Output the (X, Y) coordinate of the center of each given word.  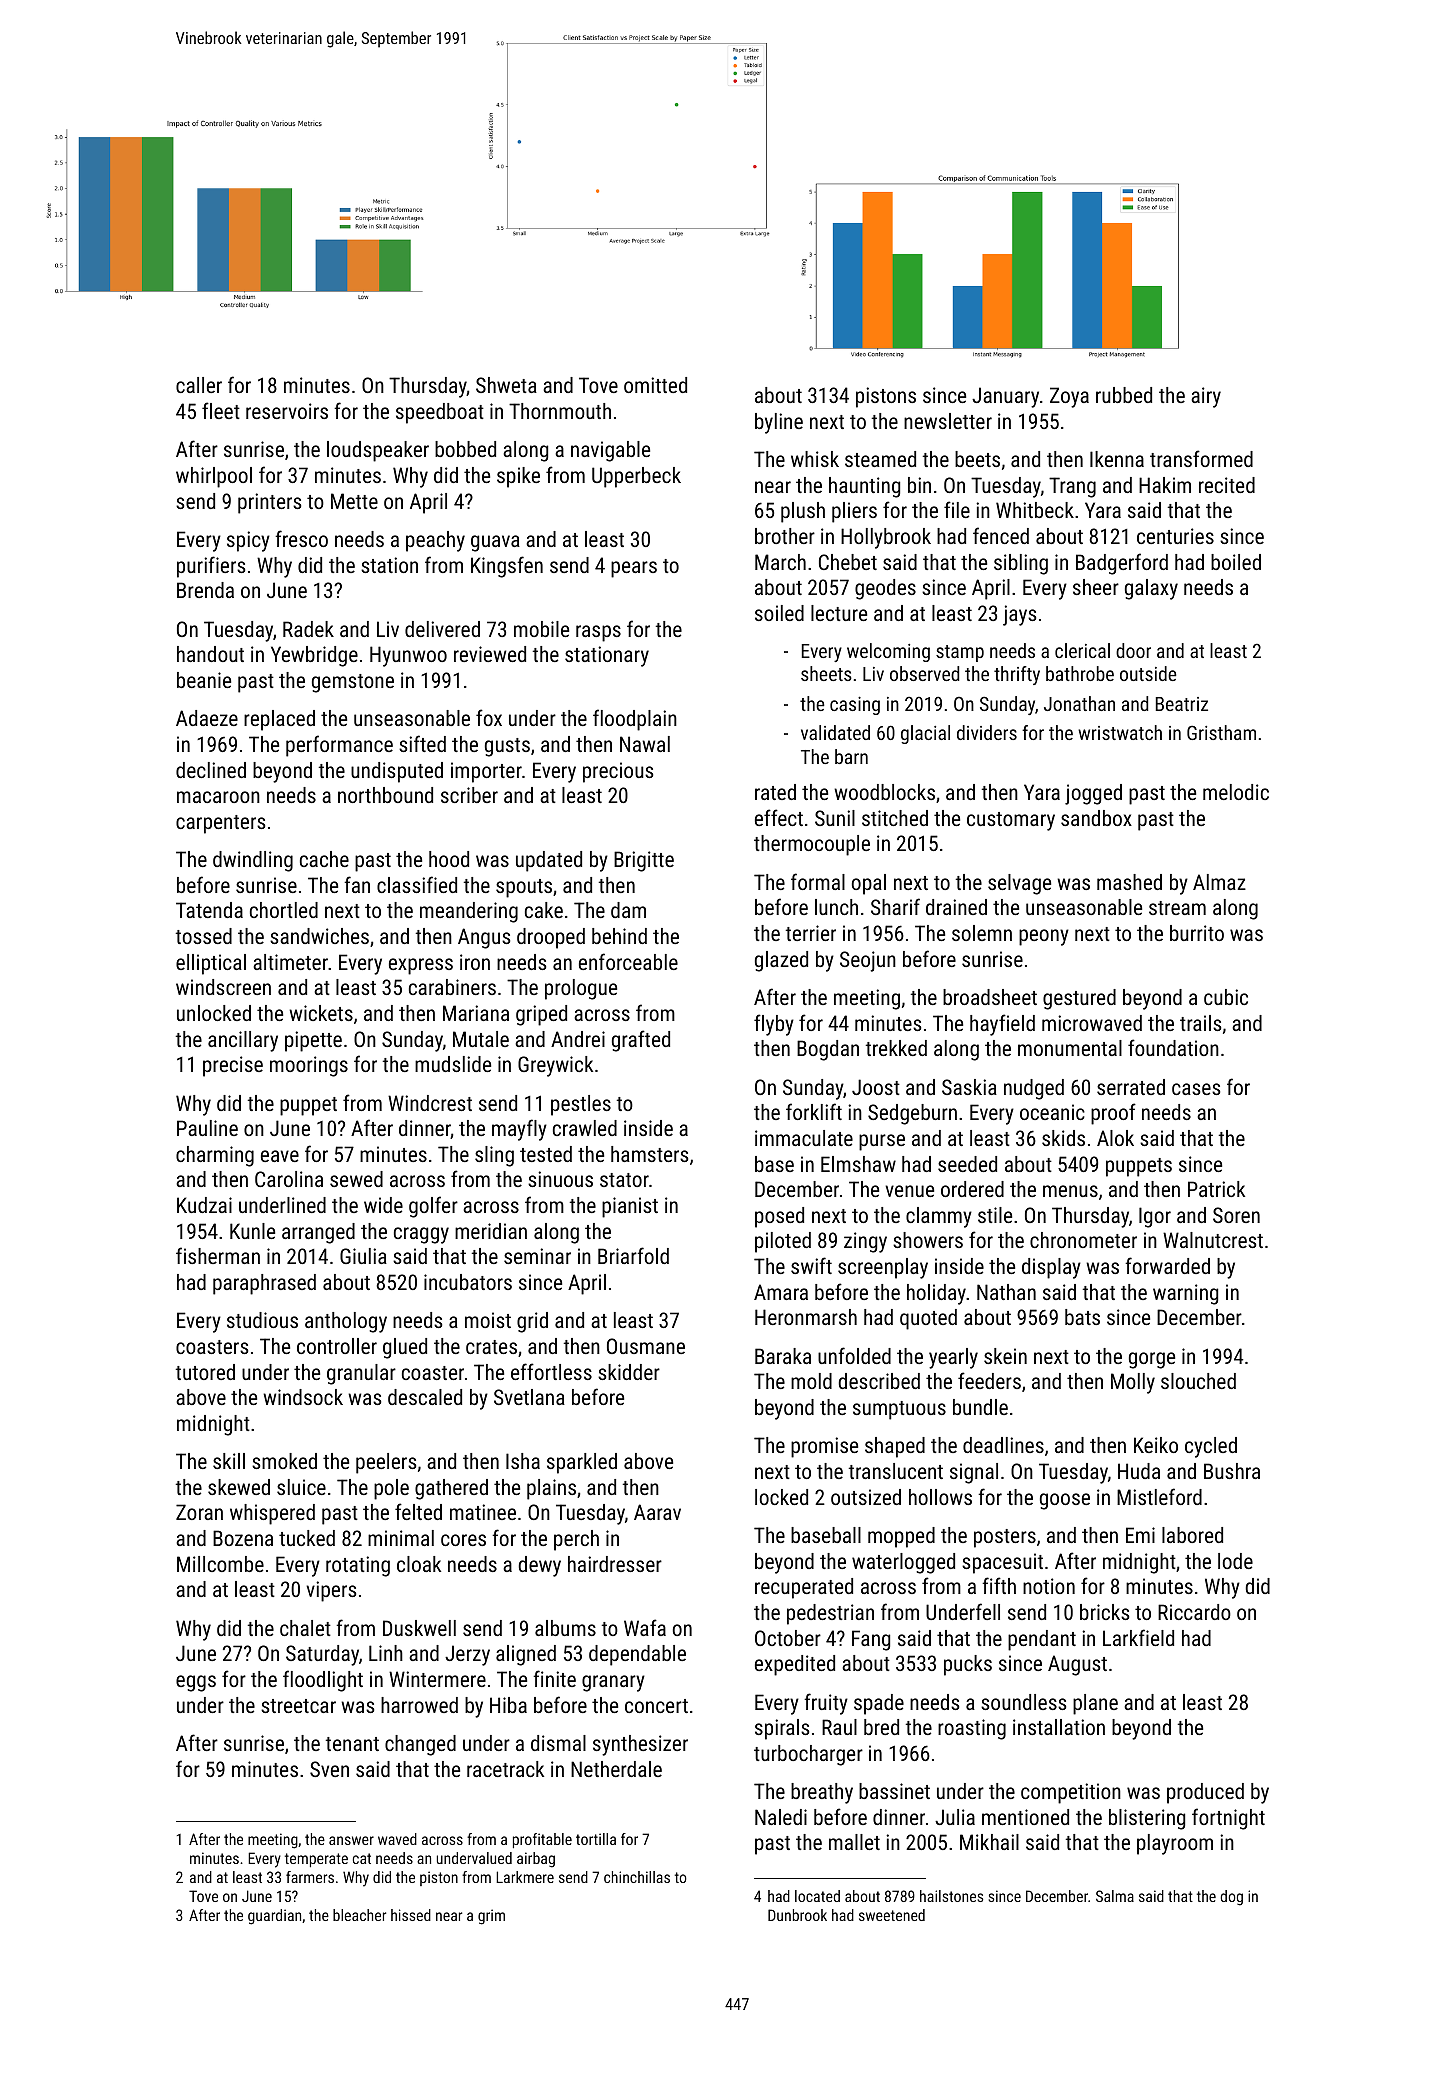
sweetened (892, 1915)
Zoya (1069, 397)
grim (491, 1917)
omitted (655, 385)
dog (1231, 1898)
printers (269, 503)
